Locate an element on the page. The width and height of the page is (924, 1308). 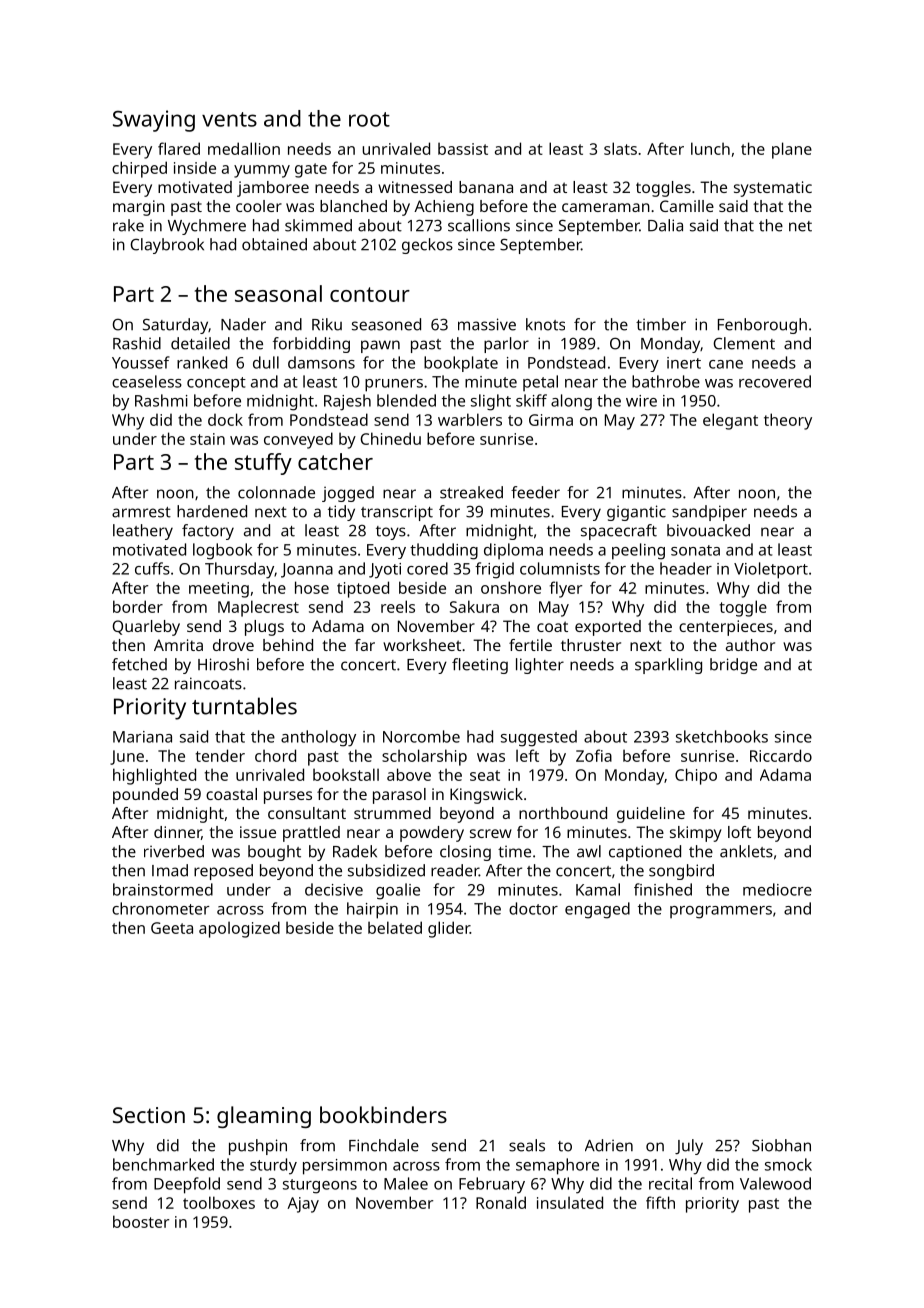
belated is located at coordinates (395, 927).
